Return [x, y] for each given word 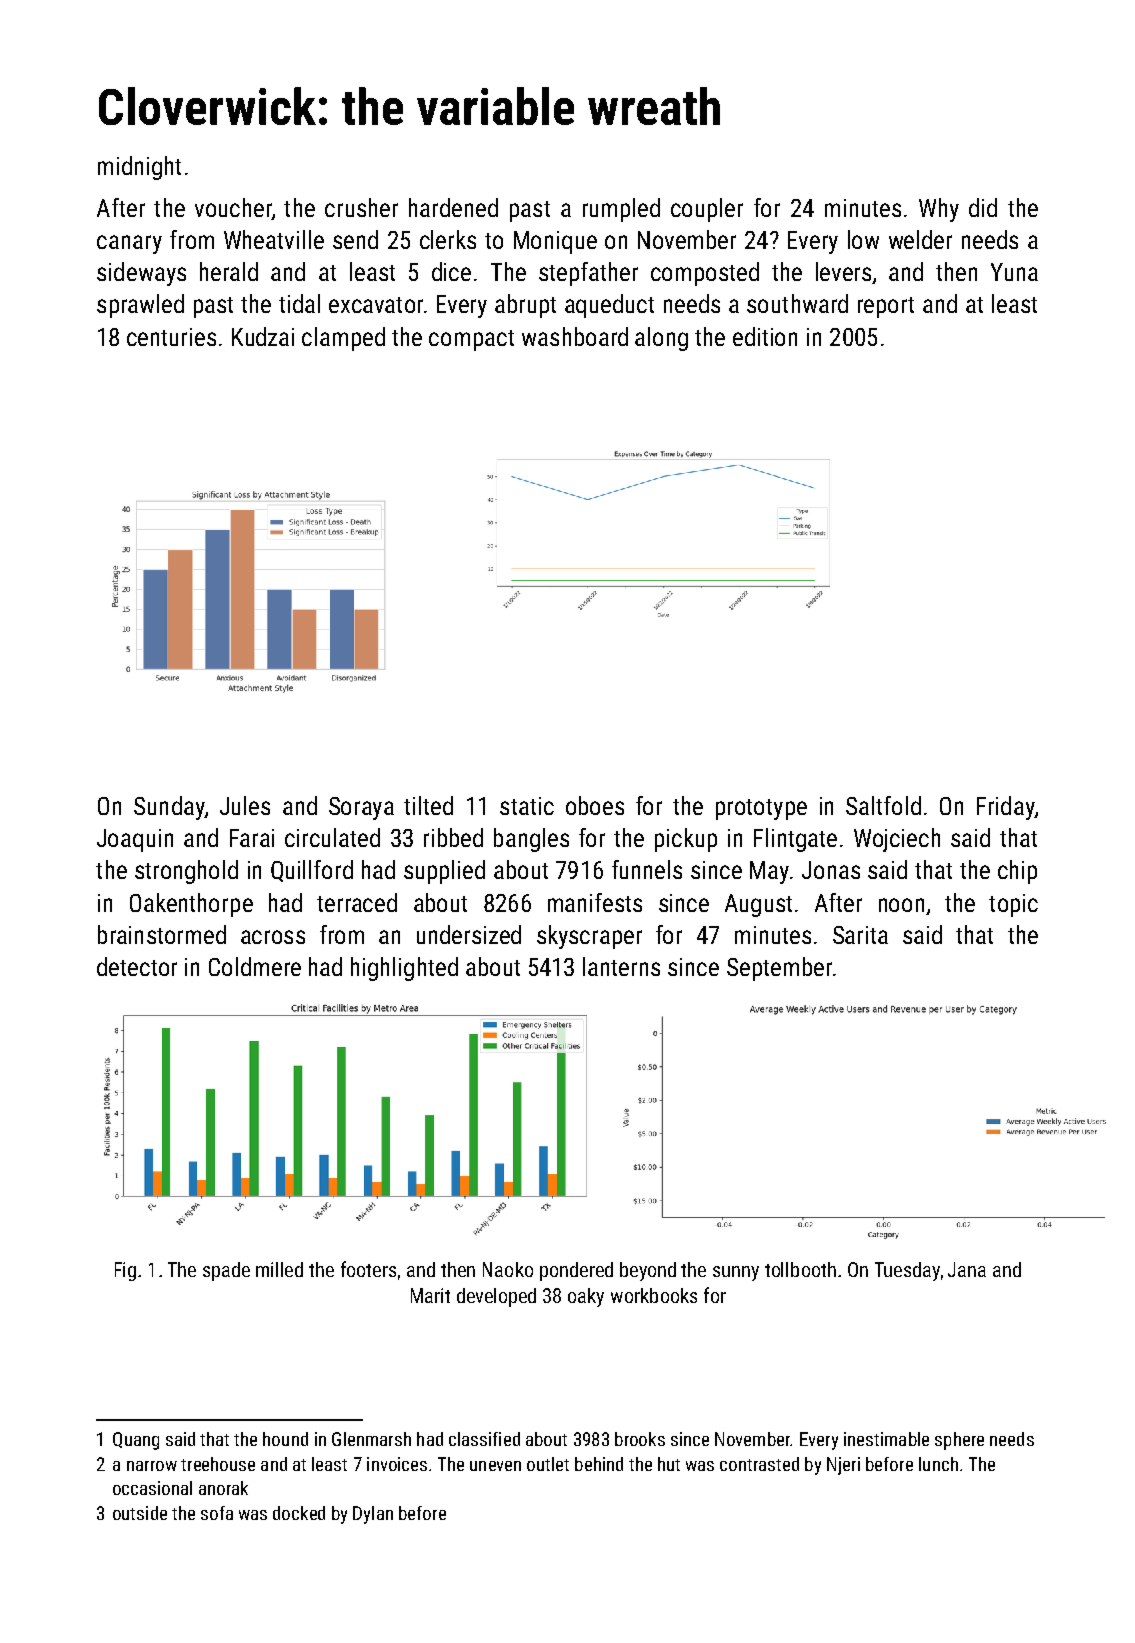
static [527, 806]
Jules [245, 805]
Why [939, 210]
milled [279, 1269]
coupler [707, 210]
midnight [139, 168]
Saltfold [883, 805]
